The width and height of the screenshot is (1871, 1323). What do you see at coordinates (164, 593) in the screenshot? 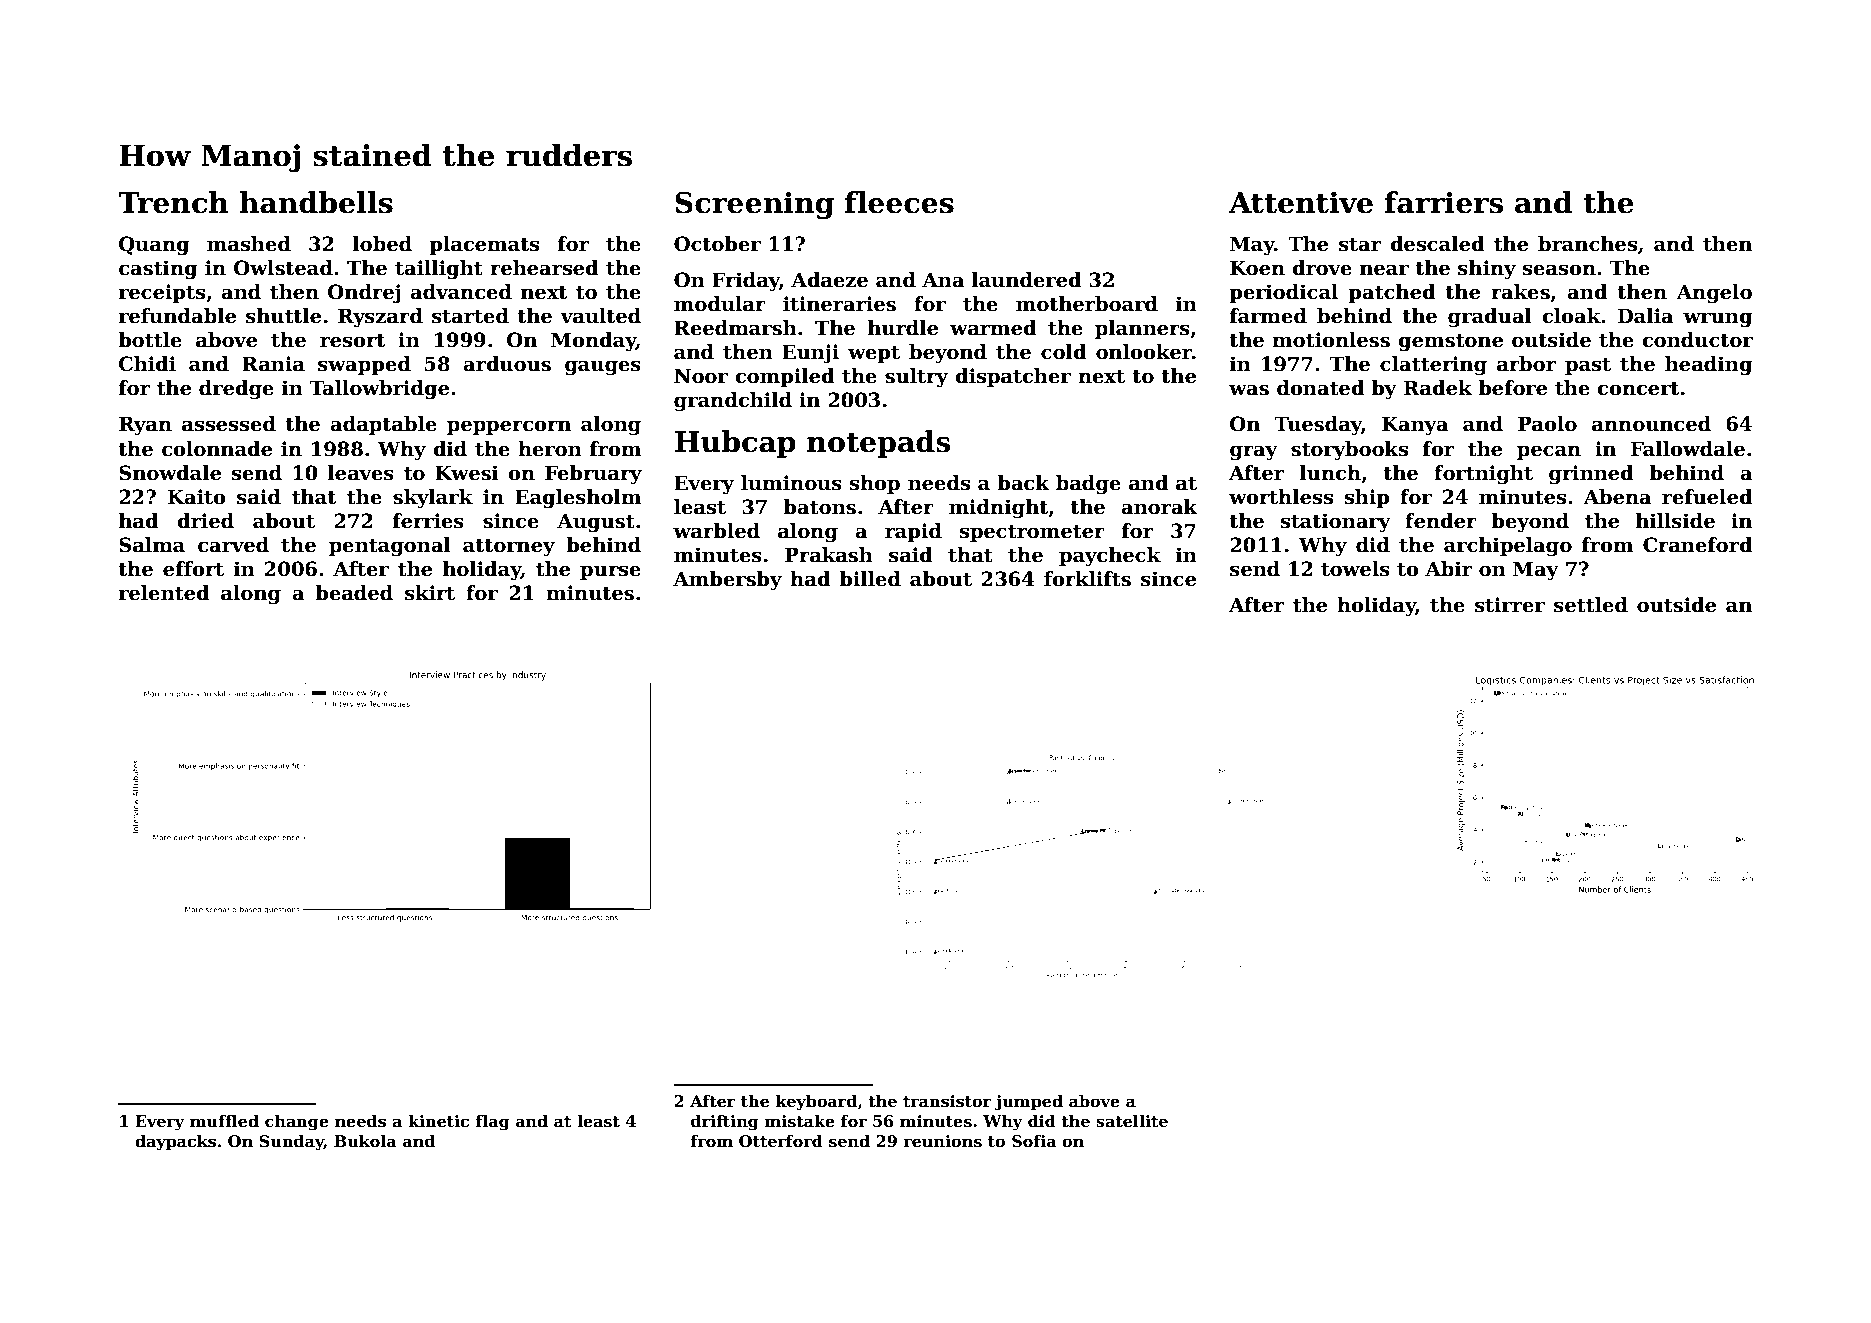
I see `relented` at bounding box center [164, 593].
